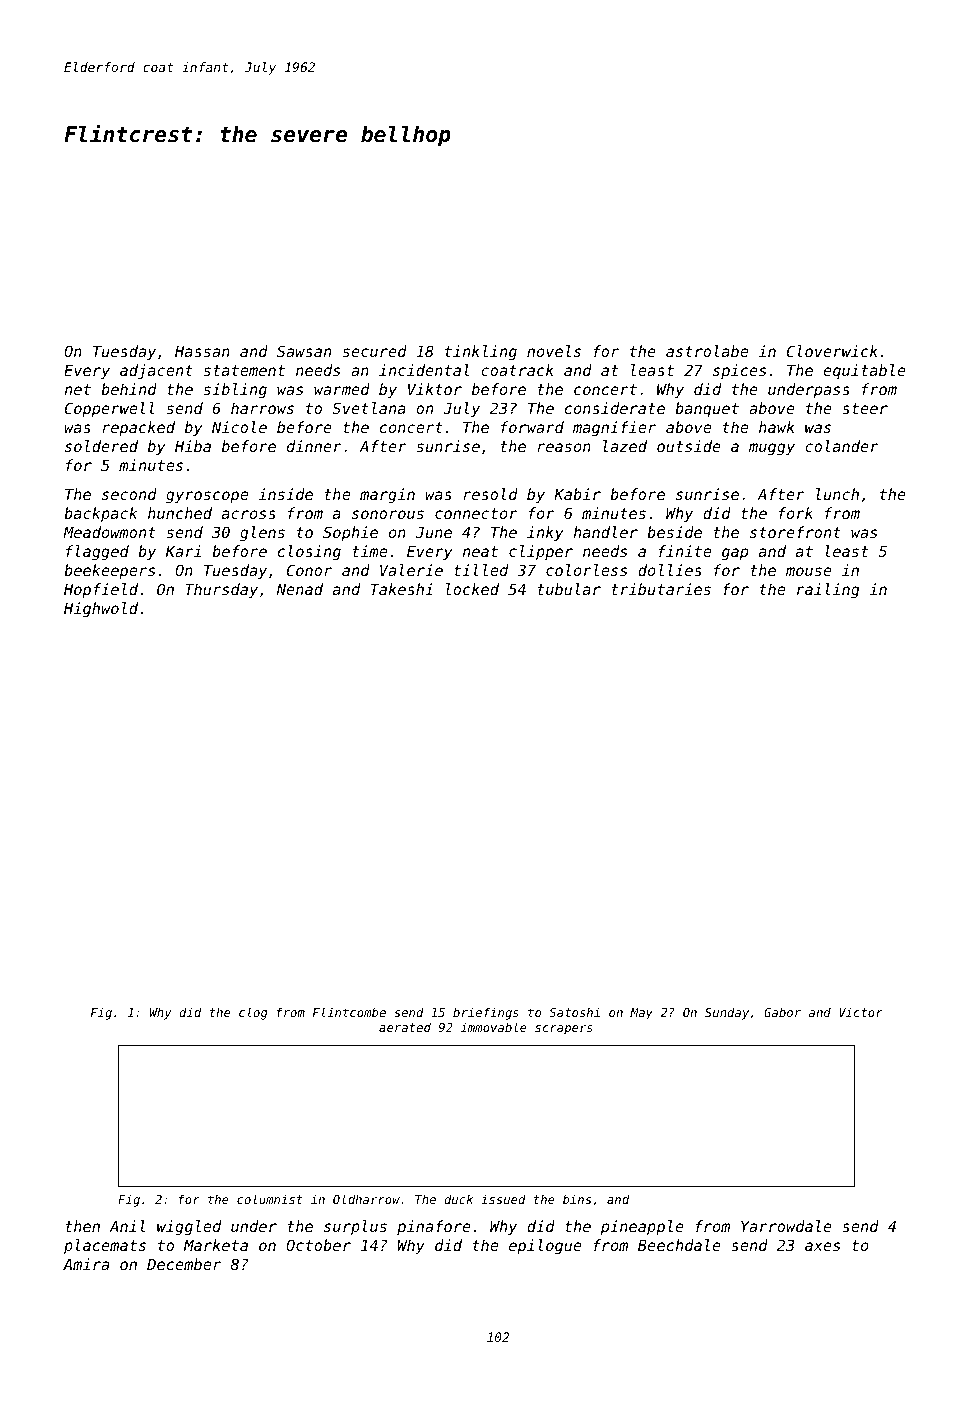  I want to click on connector, so click(476, 513).
